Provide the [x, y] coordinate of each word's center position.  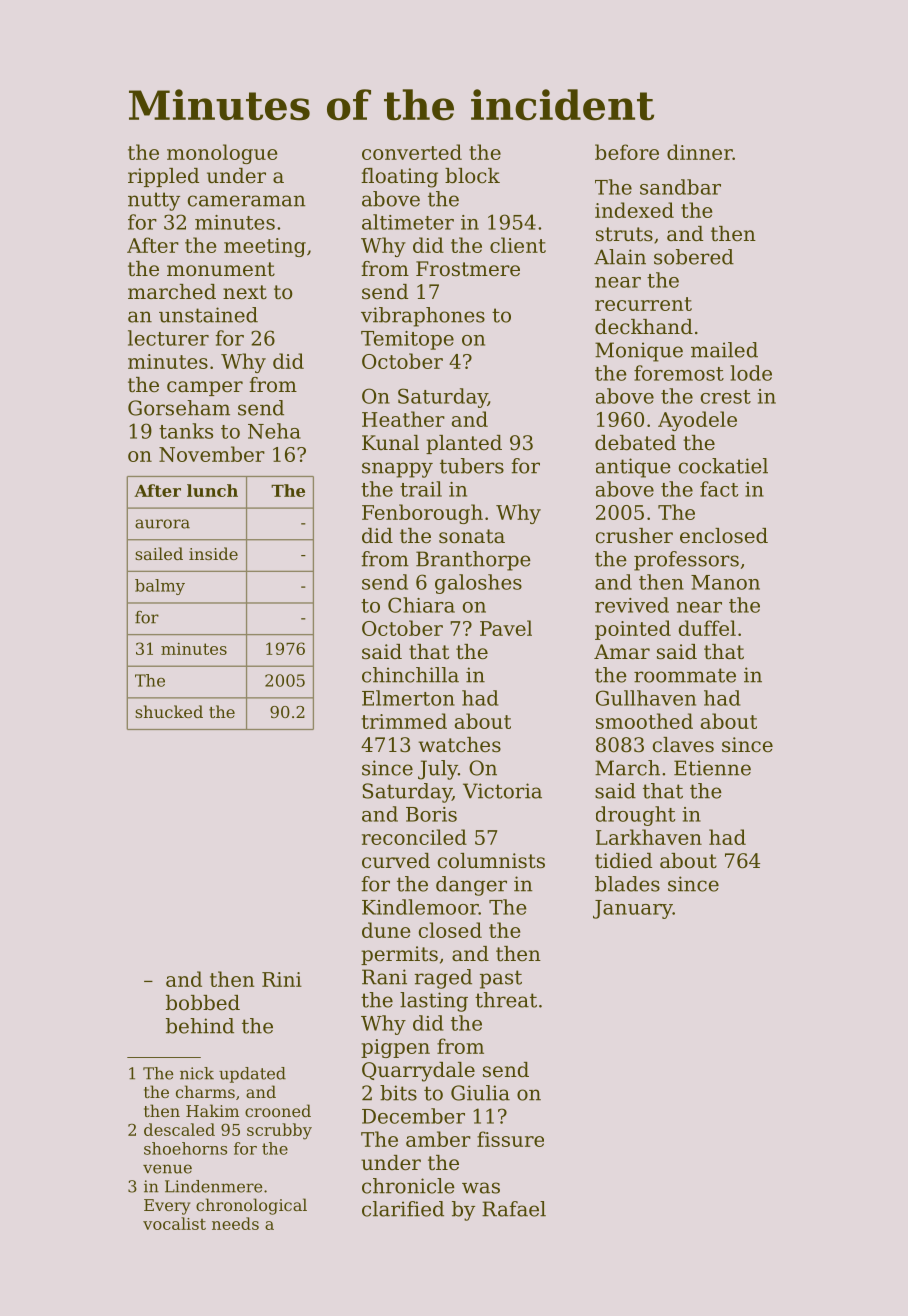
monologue [222, 154]
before [627, 152]
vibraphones [423, 317]
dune [386, 930]
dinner [700, 152]
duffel [707, 628]
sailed [159, 553]
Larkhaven [649, 837]
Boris [431, 814]
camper [205, 388]
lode [751, 373]
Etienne [712, 768]
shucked [169, 711]
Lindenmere [213, 1186]
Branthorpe [473, 561]
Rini [282, 979]
